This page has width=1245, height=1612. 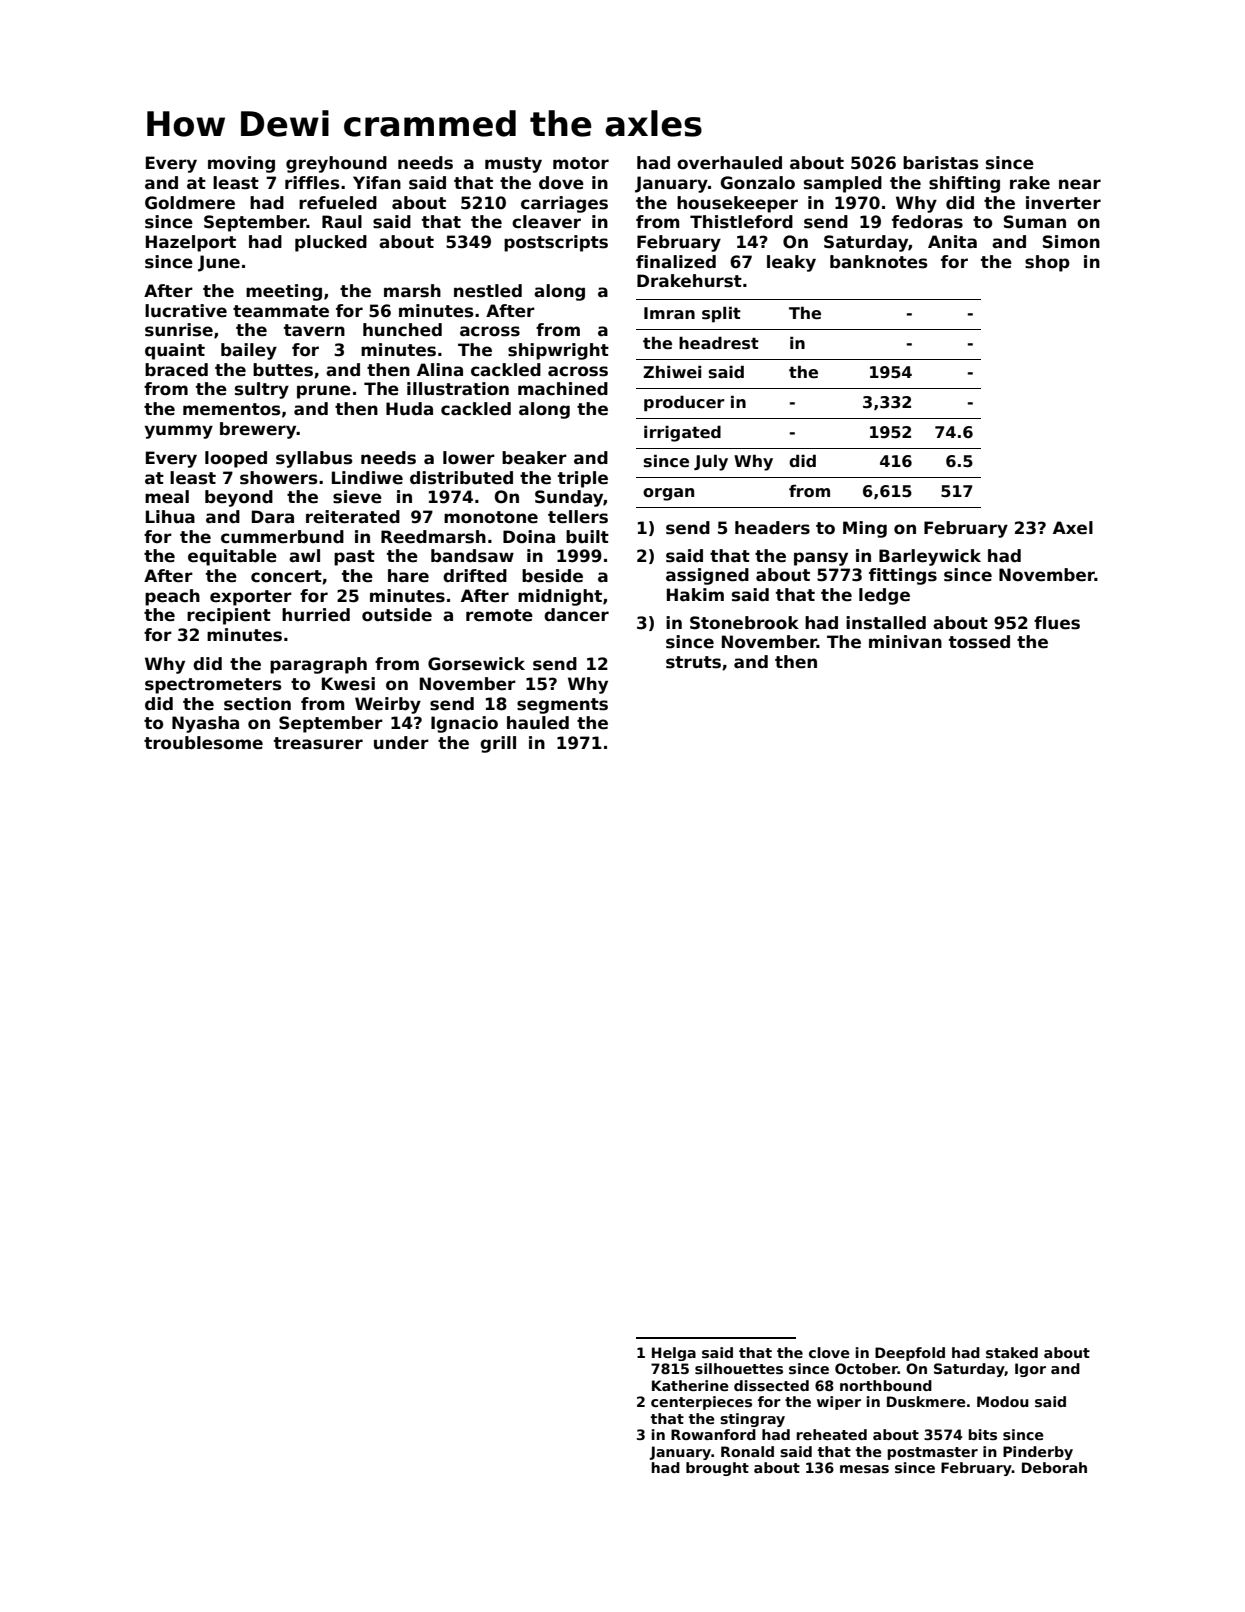 I want to click on July, so click(x=711, y=462).
